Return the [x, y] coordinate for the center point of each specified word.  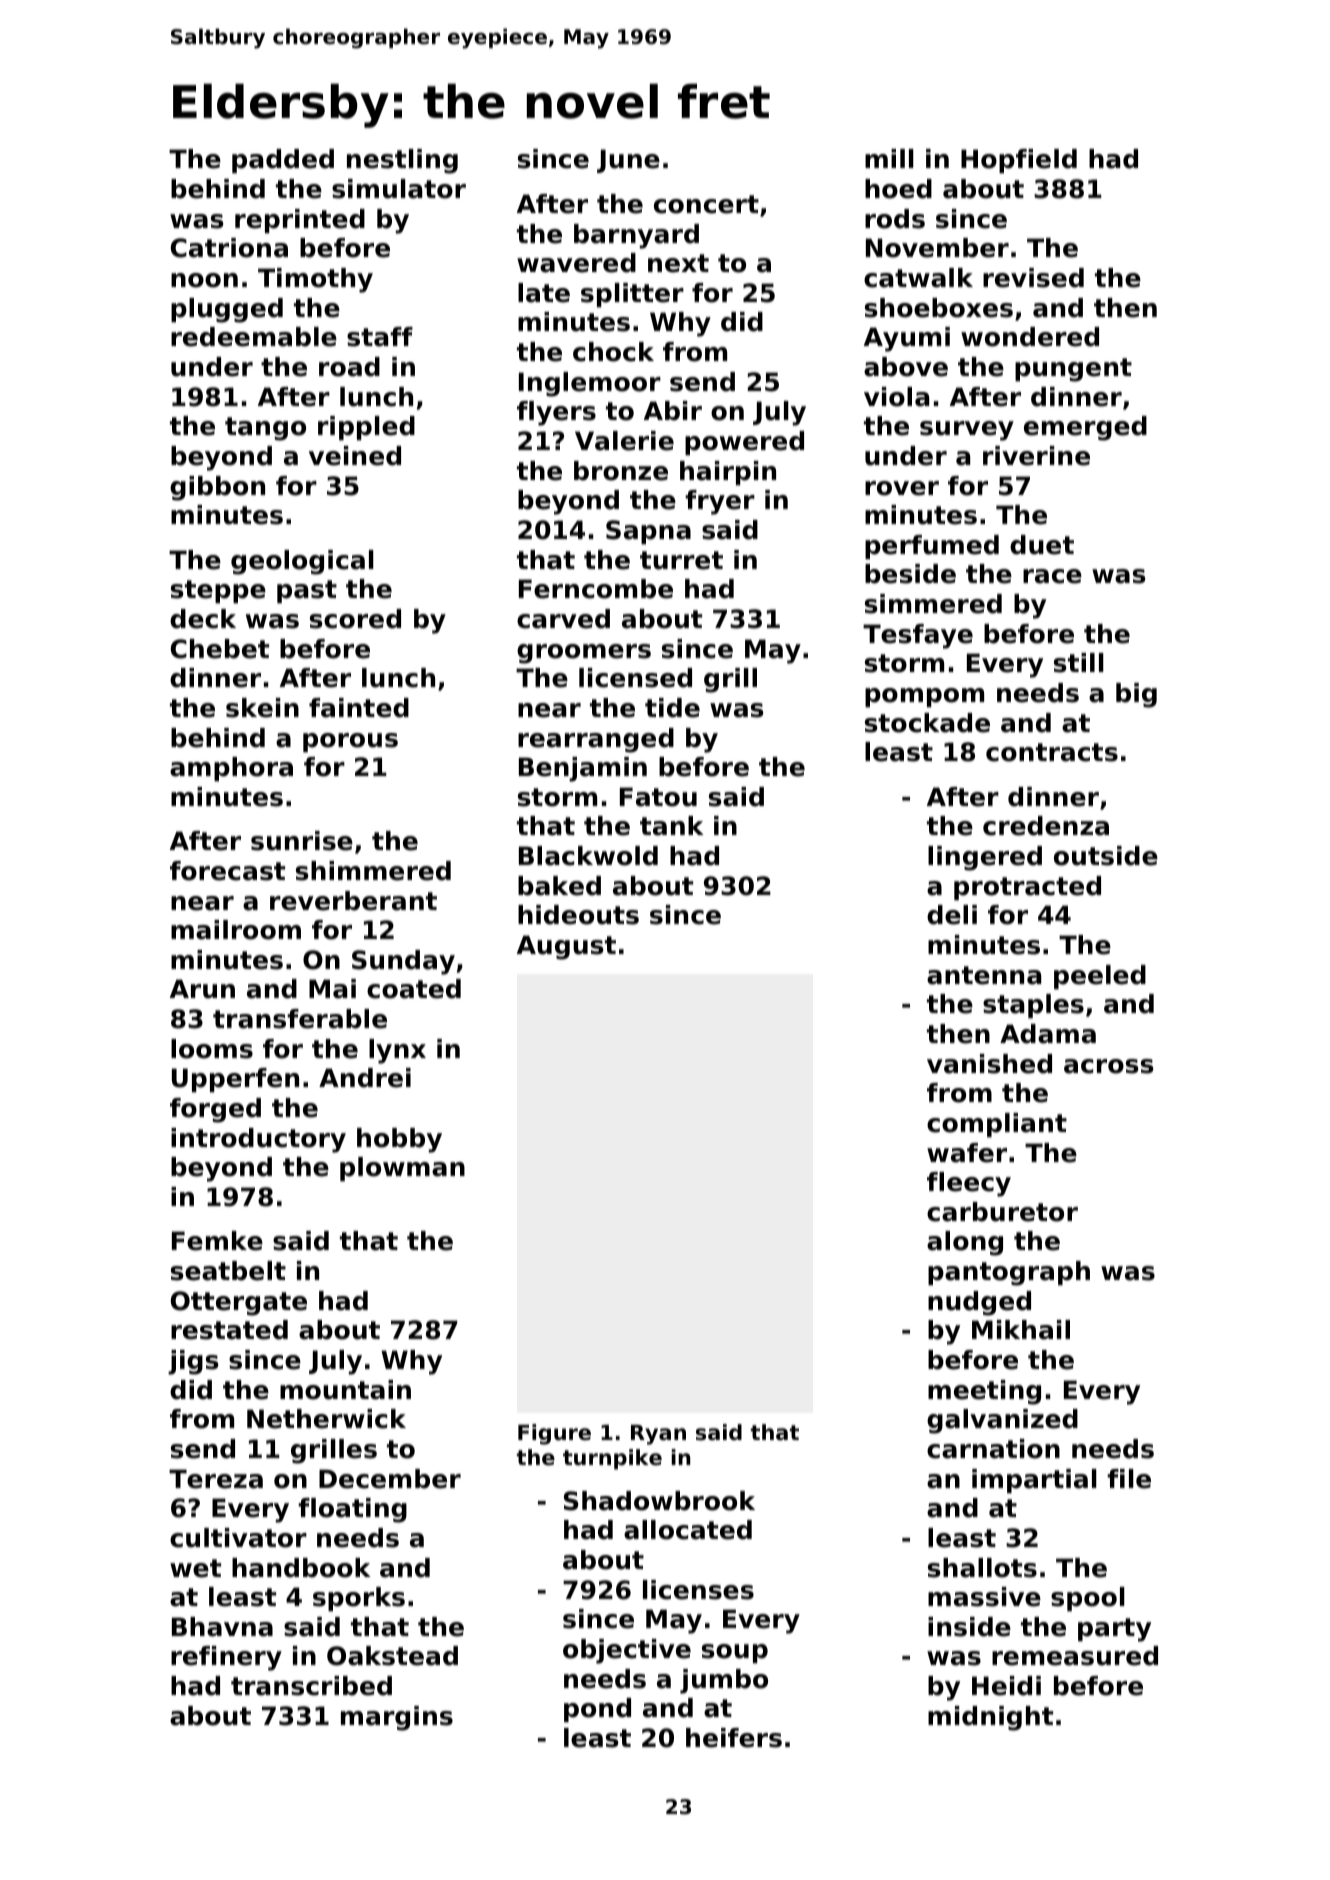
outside [1106, 856]
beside [910, 574]
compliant [997, 1125]
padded [283, 161]
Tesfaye [918, 636]
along [965, 1243]
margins [397, 1718]
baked [559, 886]
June [628, 161]
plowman [402, 1169]
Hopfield [1019, 161]
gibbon [217, 488]
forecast [227, 871]
